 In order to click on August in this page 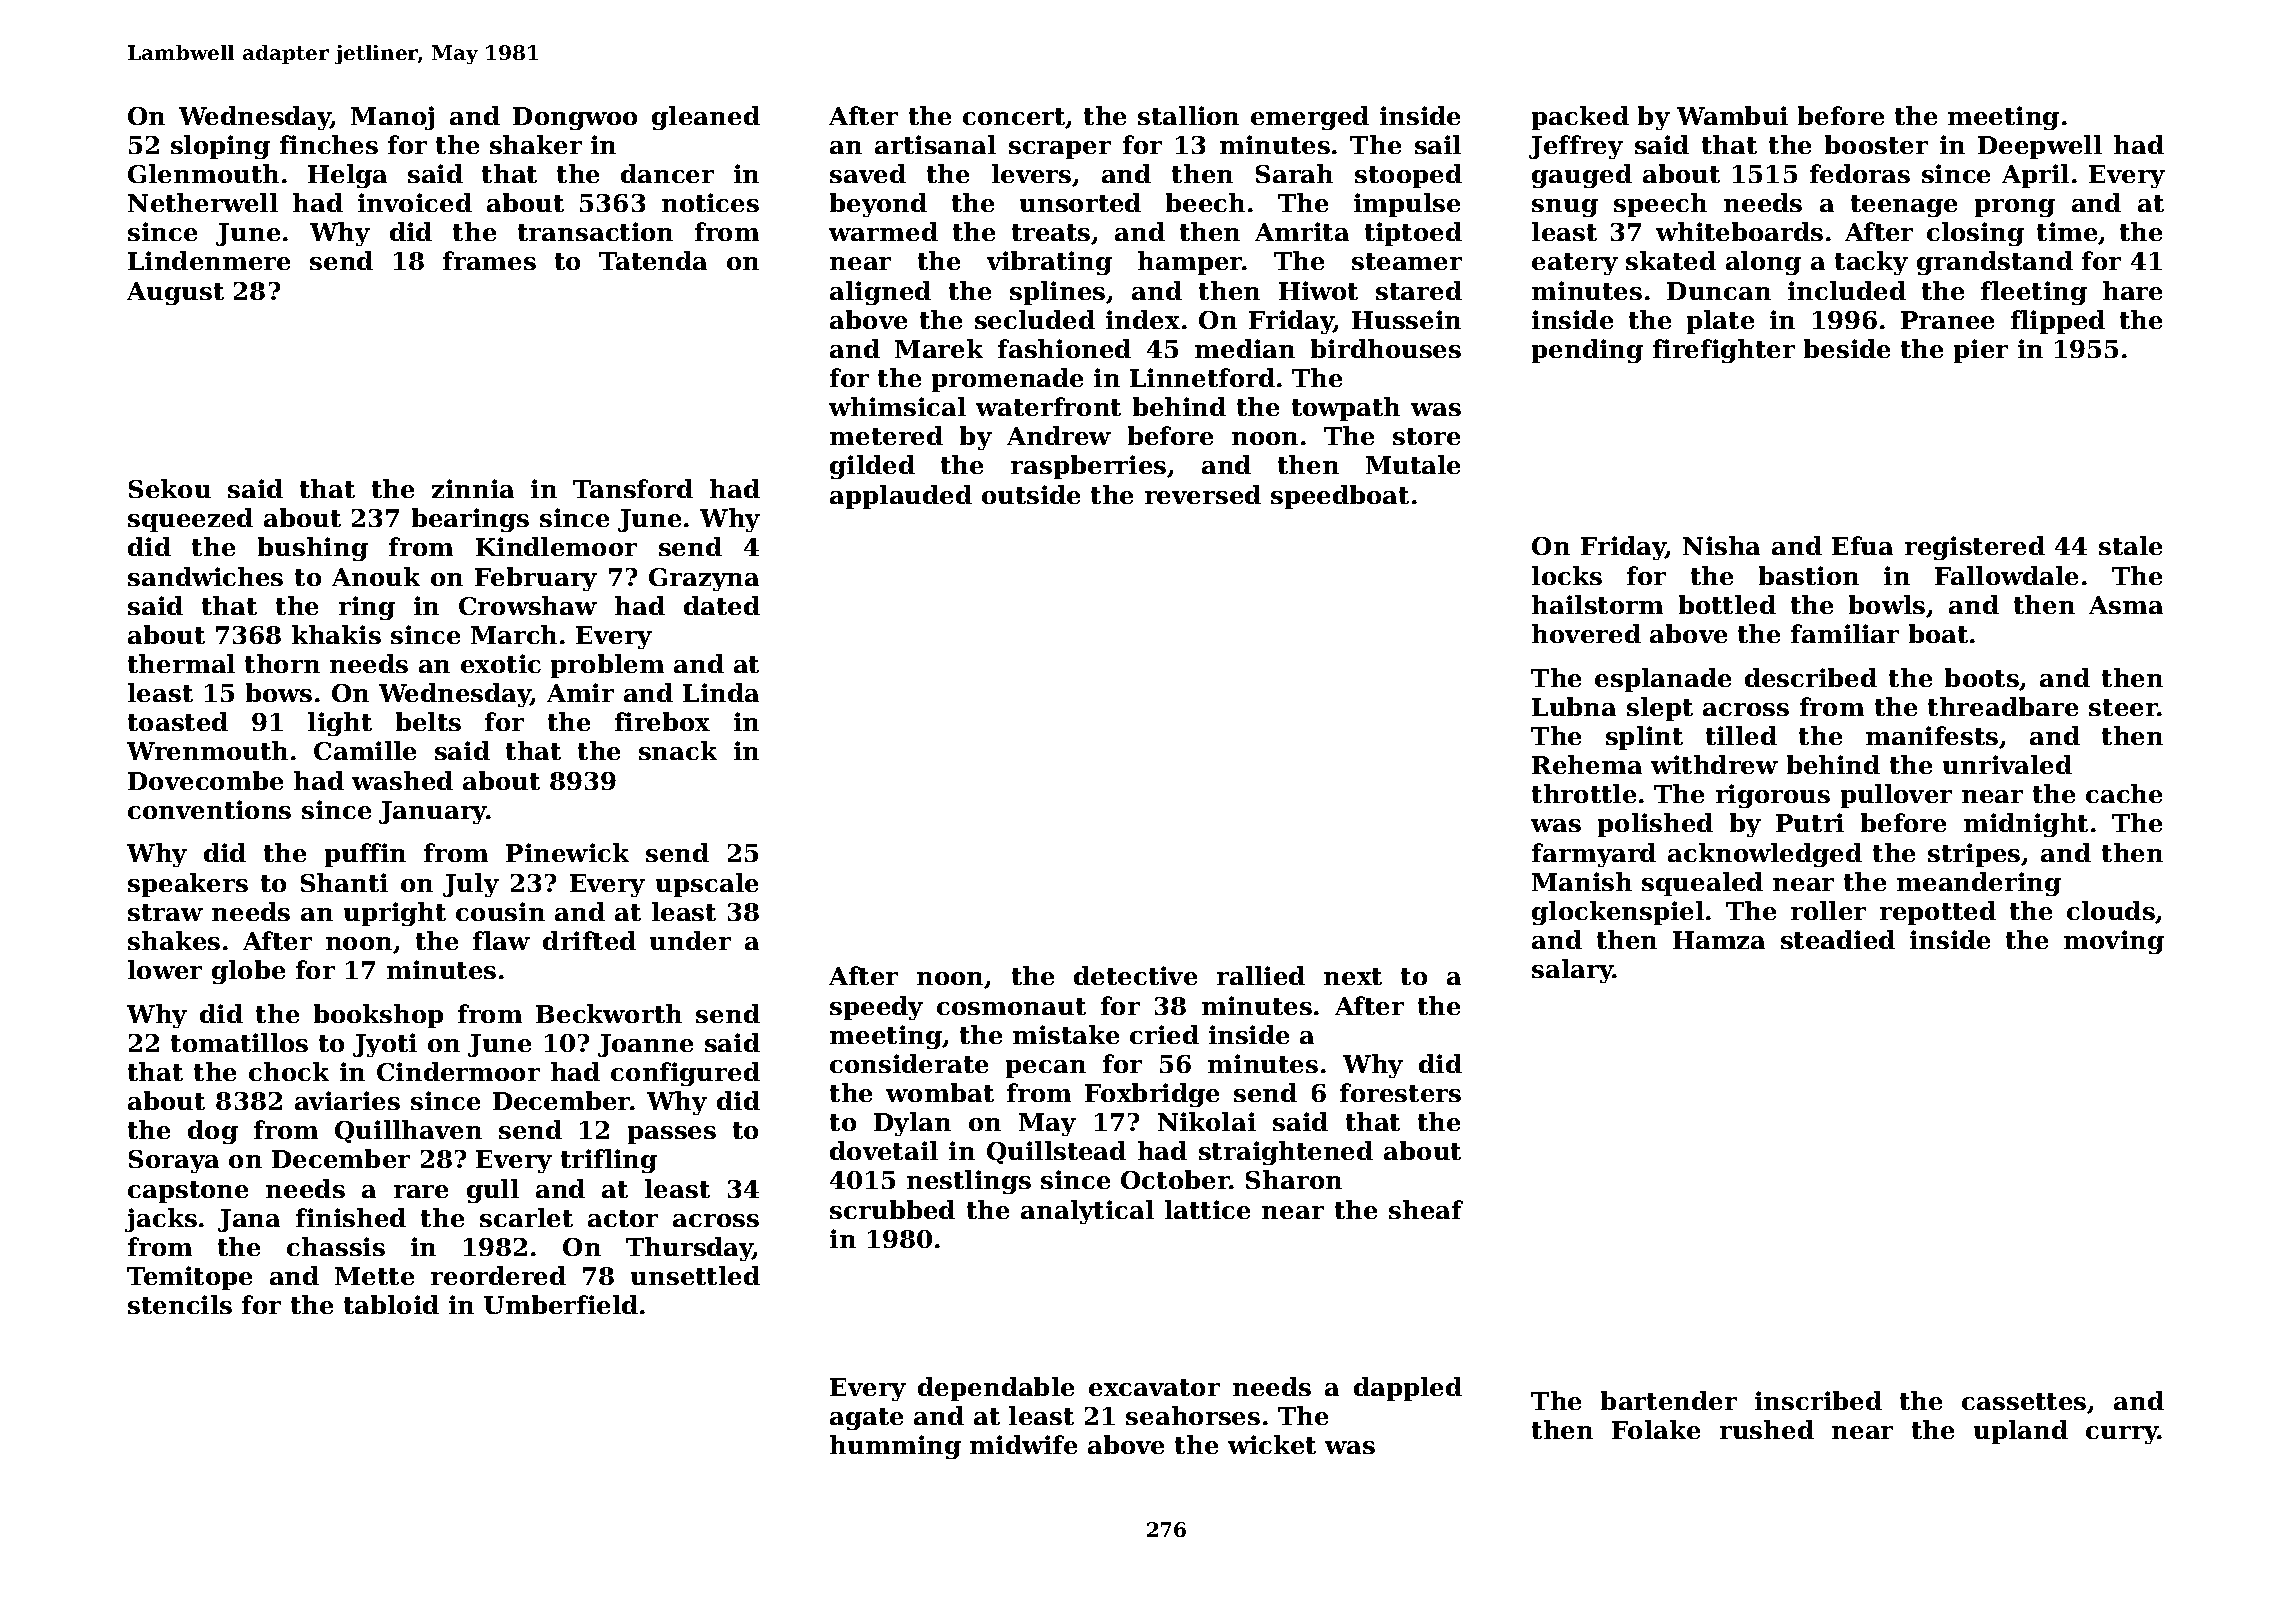, I will do `click(175, 293)`.
